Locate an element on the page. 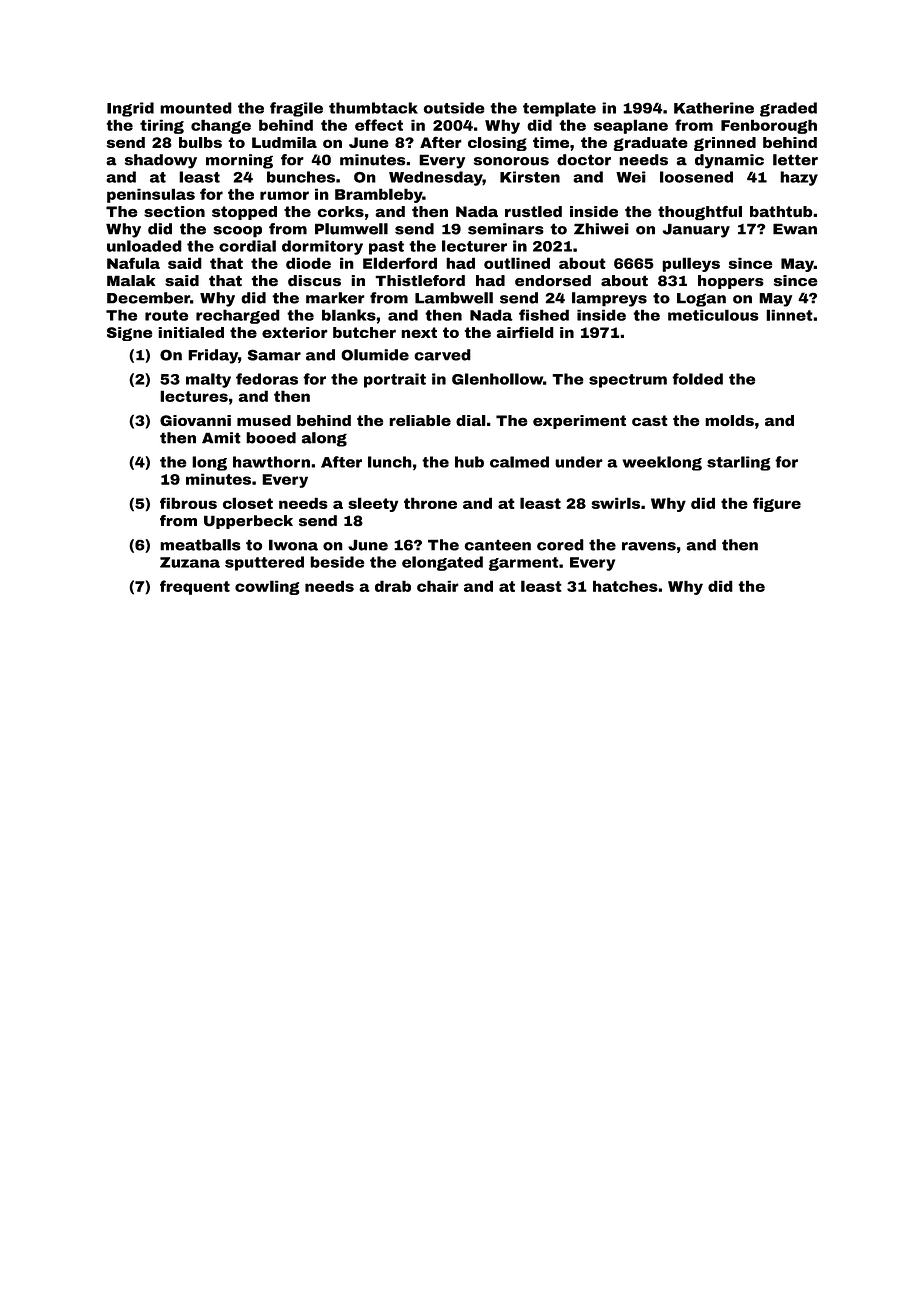  malty is located at coordinates (208, 380).
